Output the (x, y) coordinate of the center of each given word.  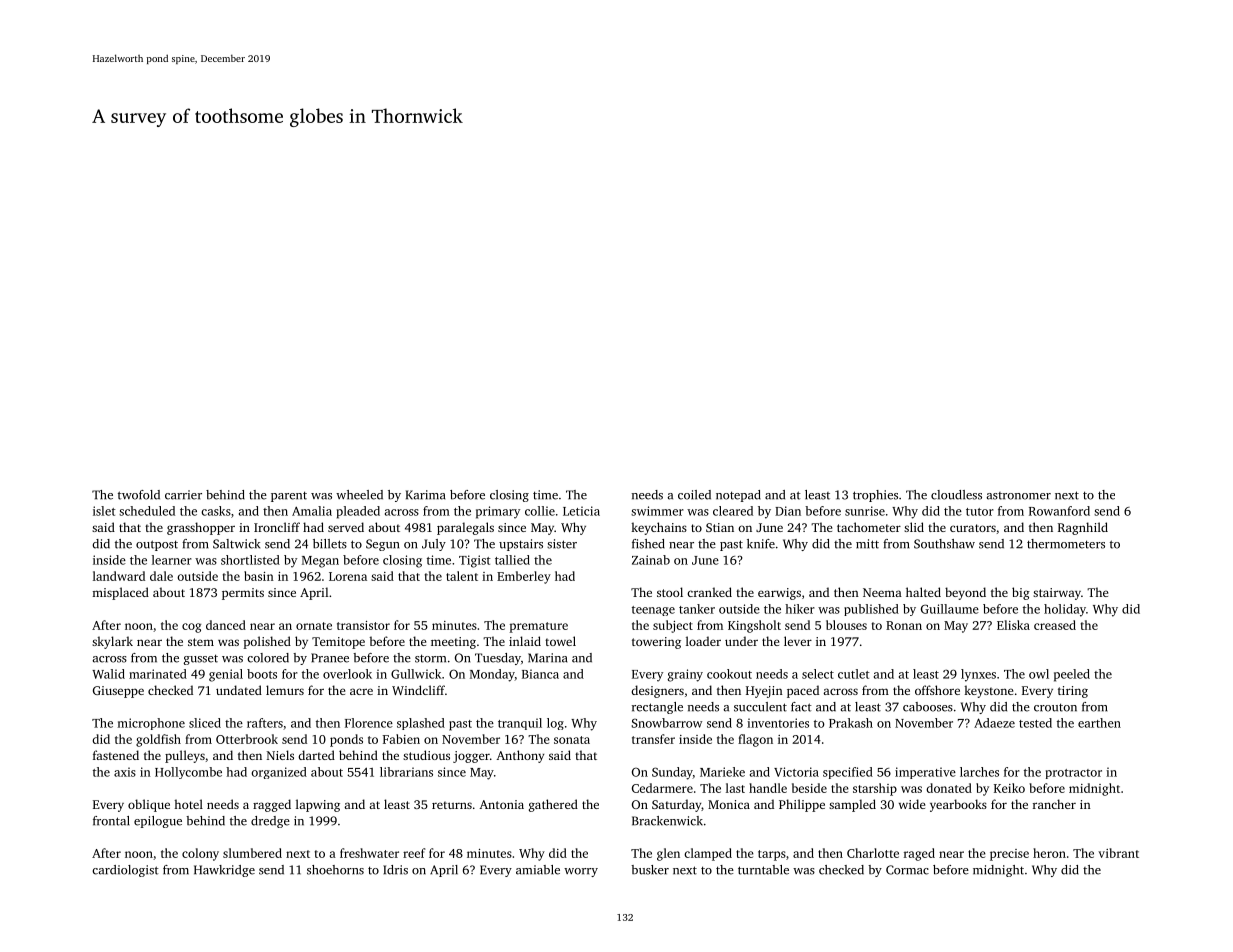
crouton (1055, 707)
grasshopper (201, 528)
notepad (738, 496)
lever (798, 641)
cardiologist (125, 871)
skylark (112, 642)
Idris (395, 870)
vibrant (1118, 853)
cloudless (956, 495)
